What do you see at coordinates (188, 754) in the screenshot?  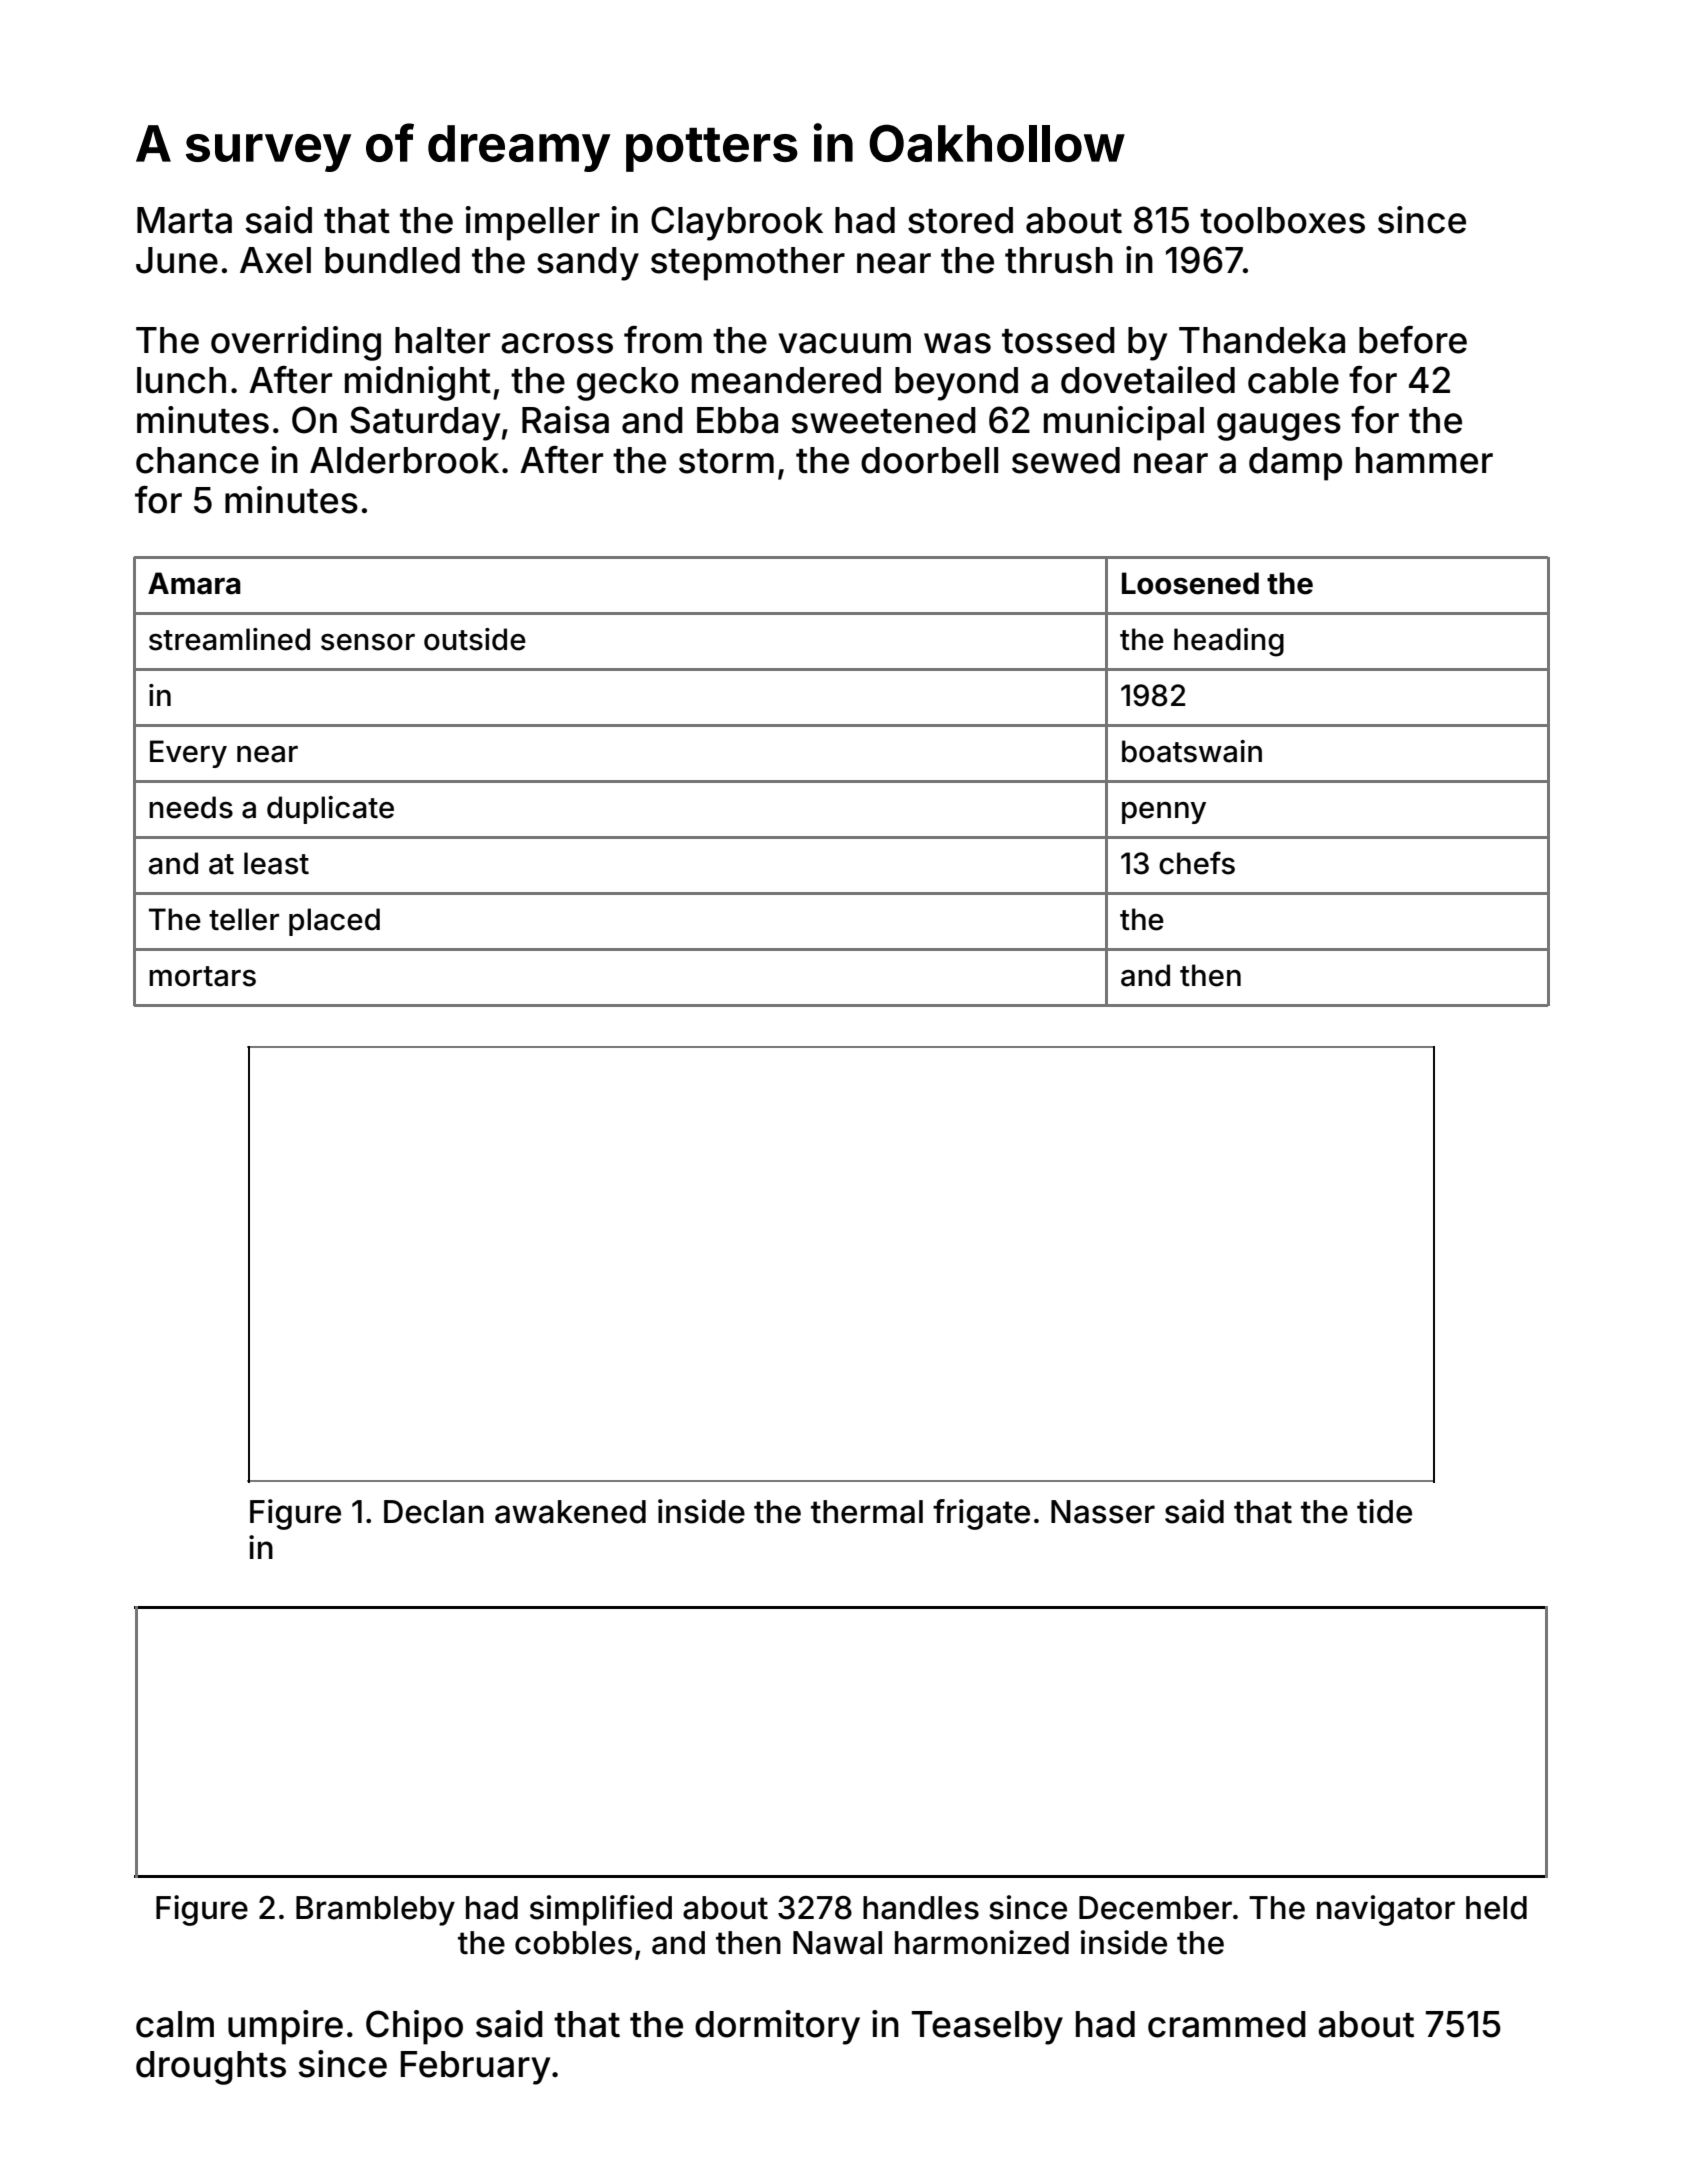 I see `Every` at bounding box center [188, 754].
